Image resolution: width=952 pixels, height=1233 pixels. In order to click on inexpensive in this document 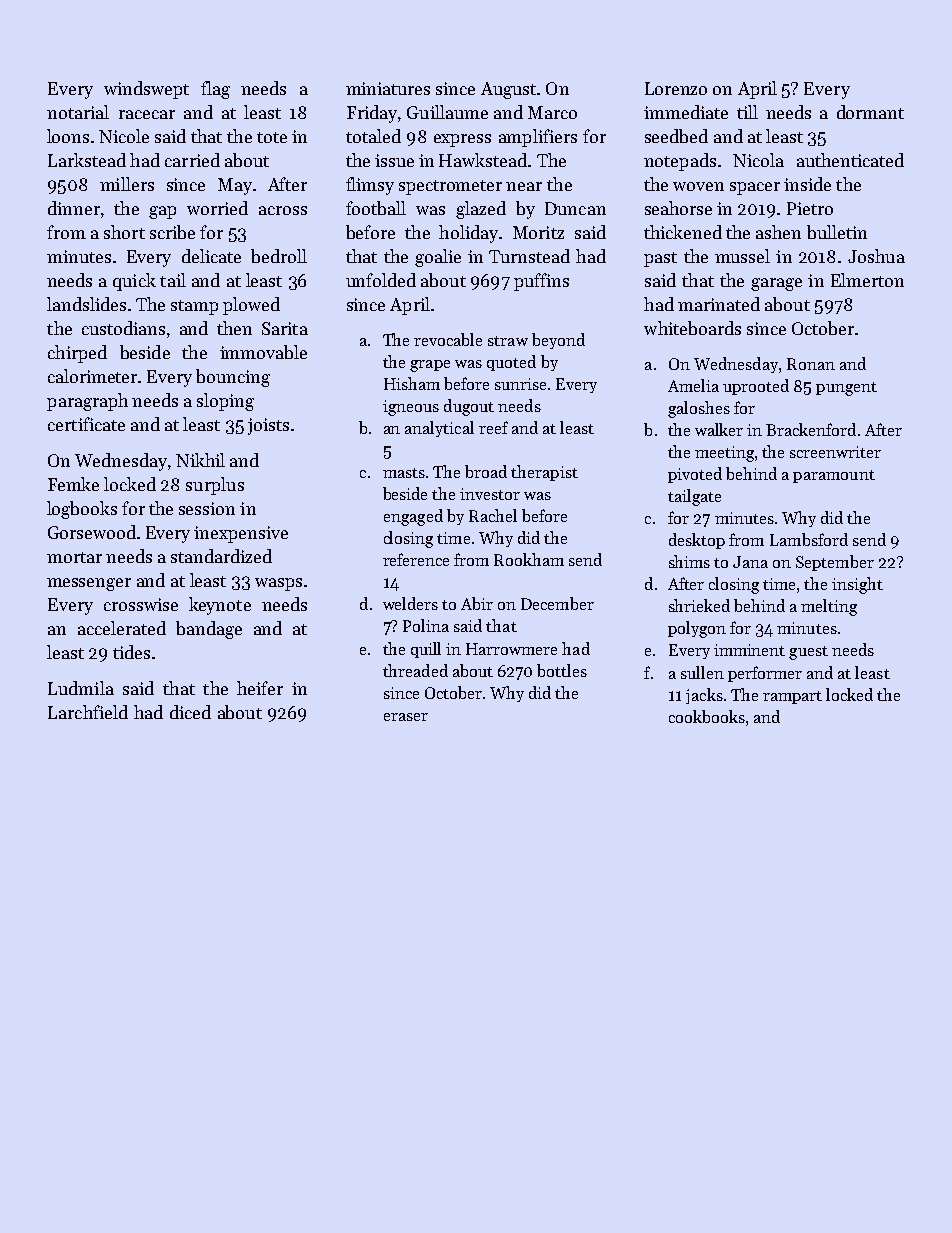, I will do `click(241, 534)`.
